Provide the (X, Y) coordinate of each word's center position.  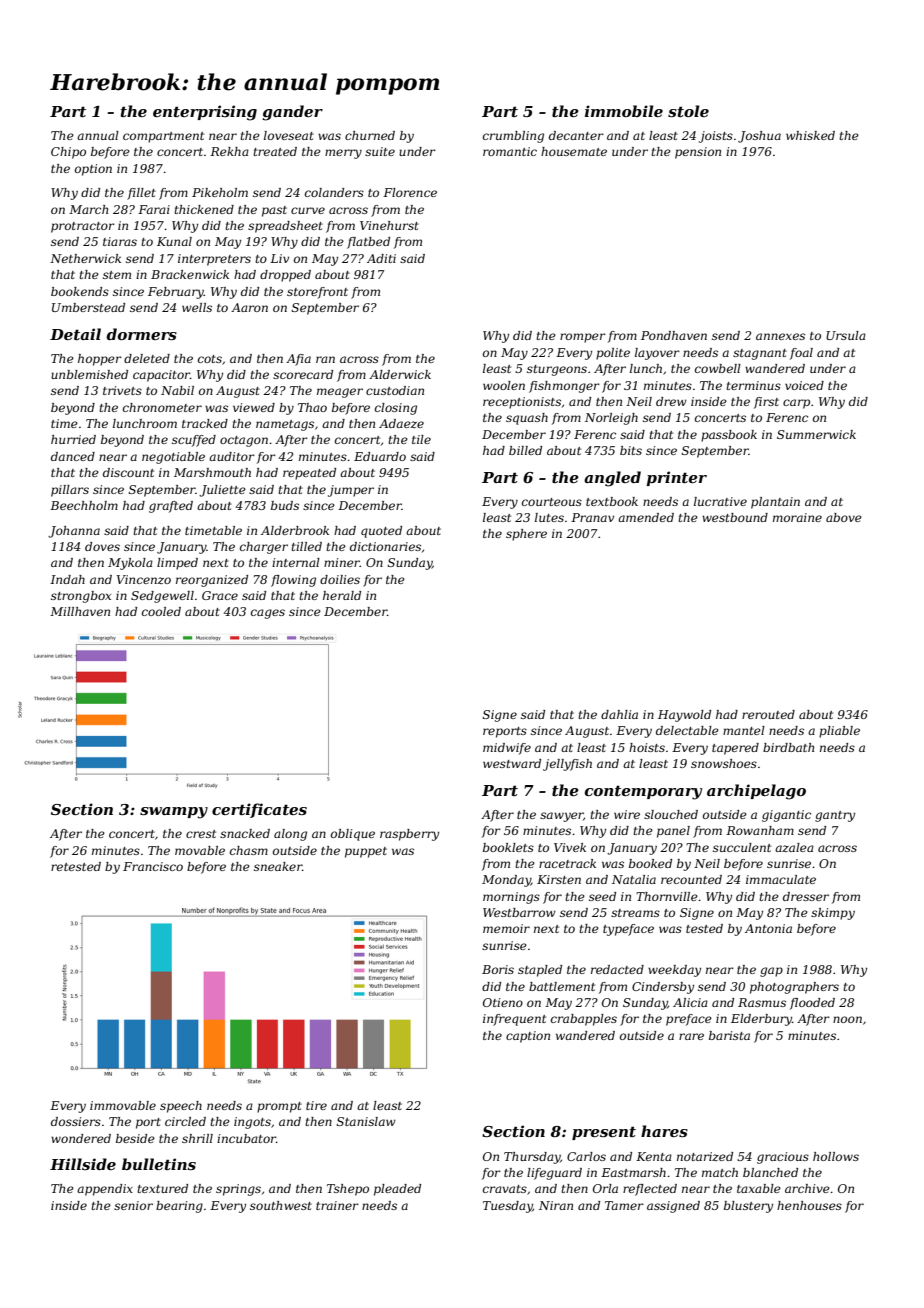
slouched (671, 814)
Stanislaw (366, 1121)
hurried (73, 439)
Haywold (684, 716)
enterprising (205, 113)
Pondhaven (674, 335)
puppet (366, 852)
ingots (252, 1123)
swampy (174, 813)
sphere (526, 535)
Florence (410, 192)
